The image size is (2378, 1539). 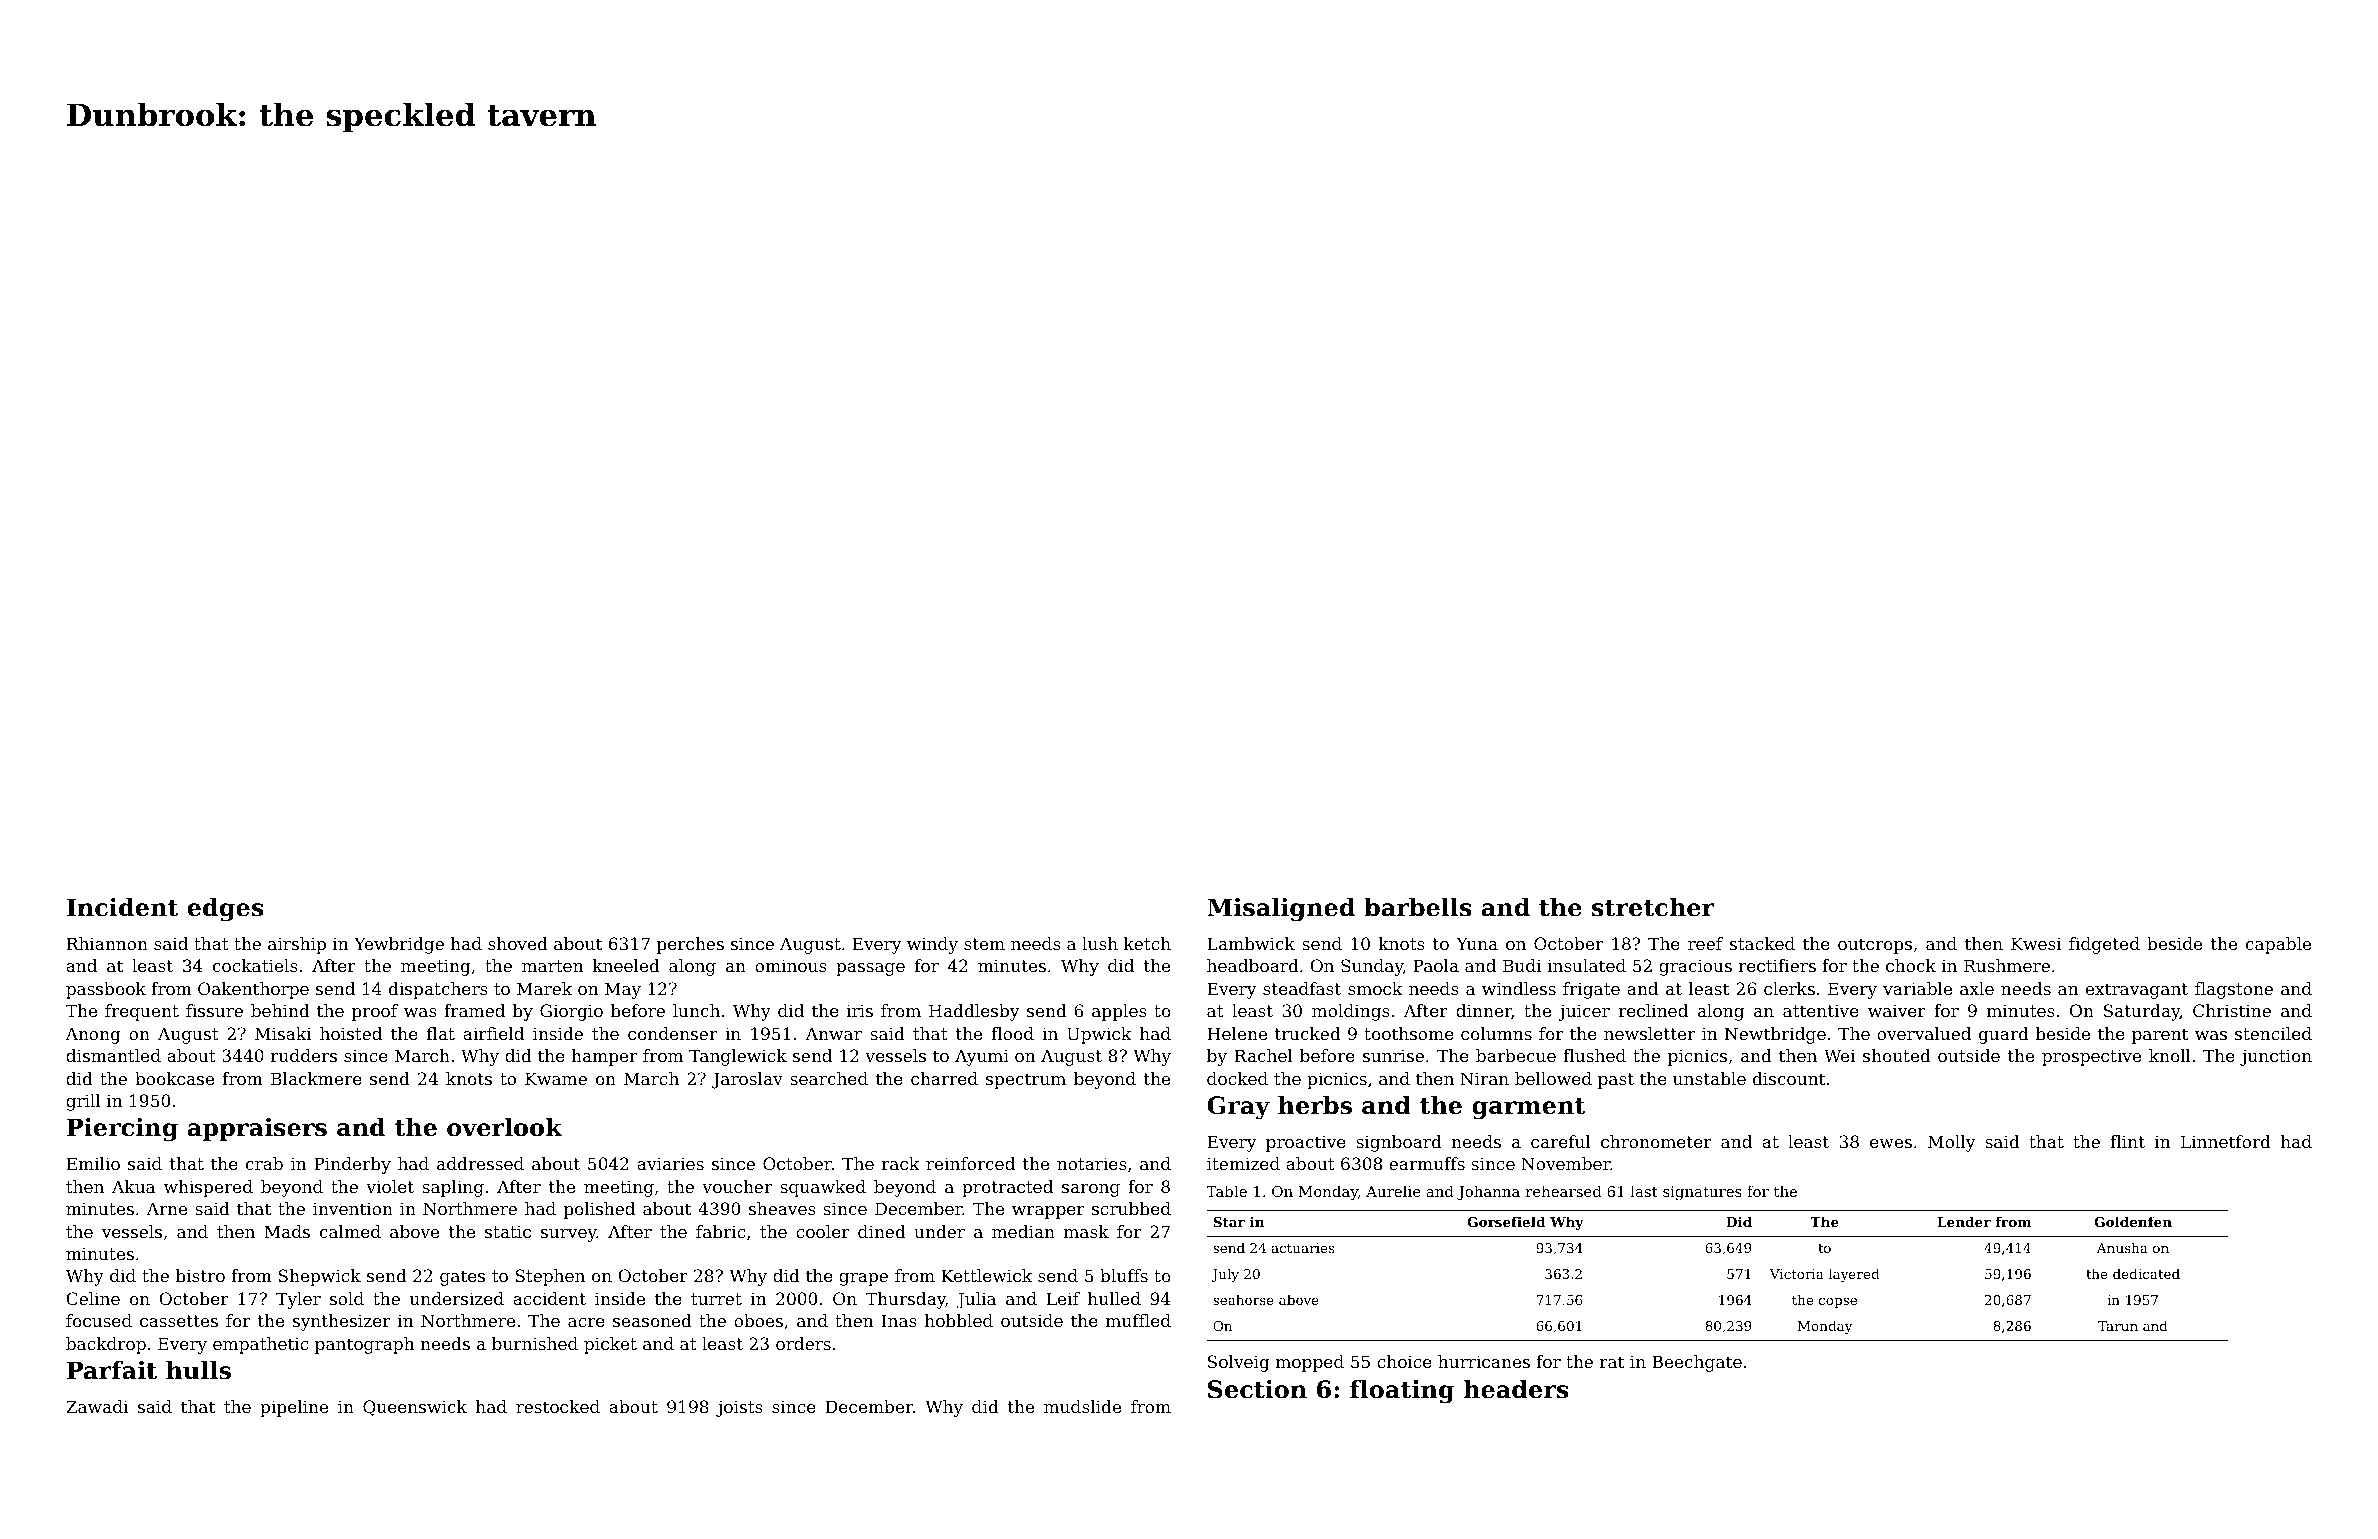 What do you see at coordinates (1310, 1363) in the screenshot?
I see `mopped` at bounding box center [1310, 1363].
